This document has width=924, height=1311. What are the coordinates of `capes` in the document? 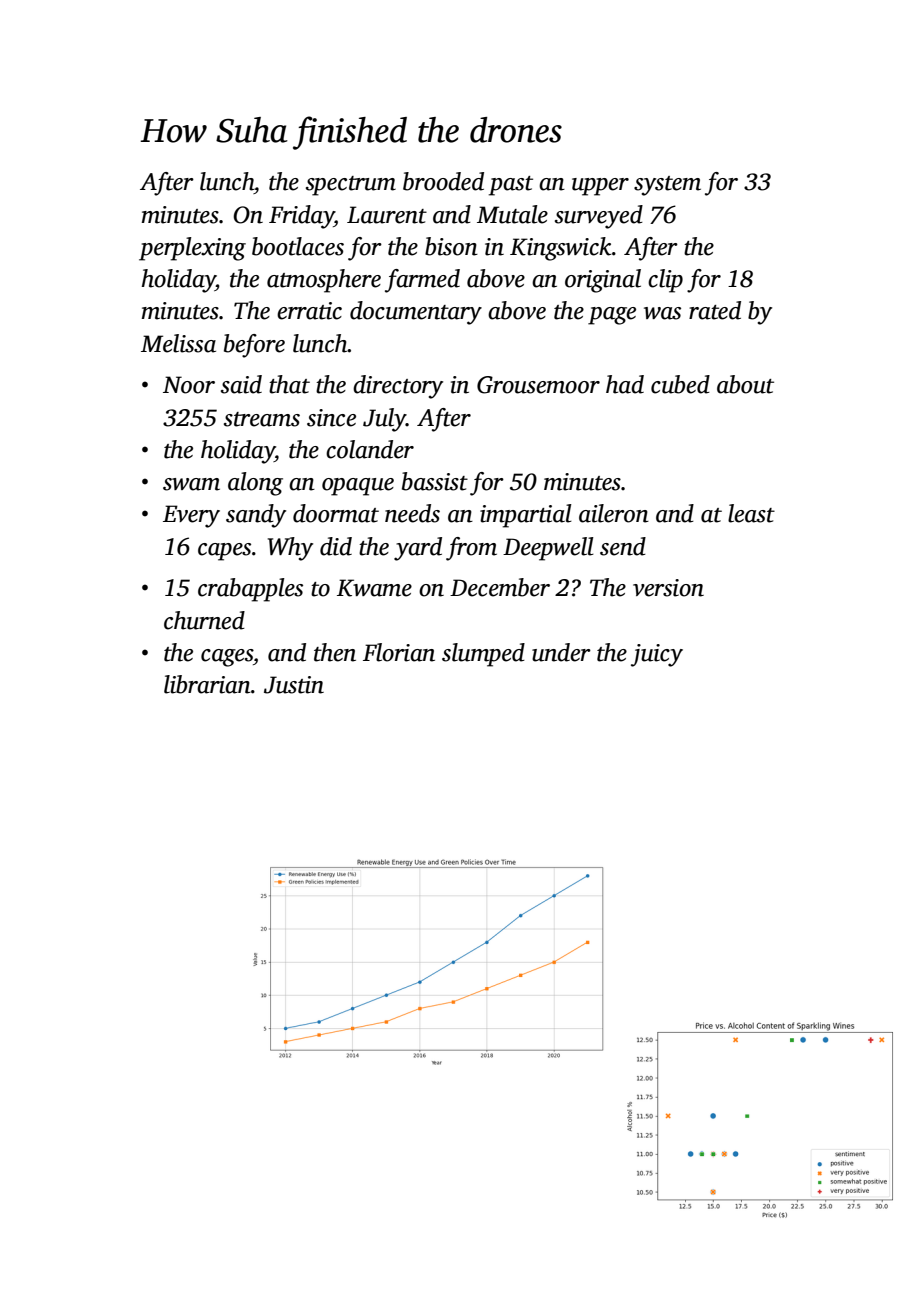 It's located at (224, 552).
